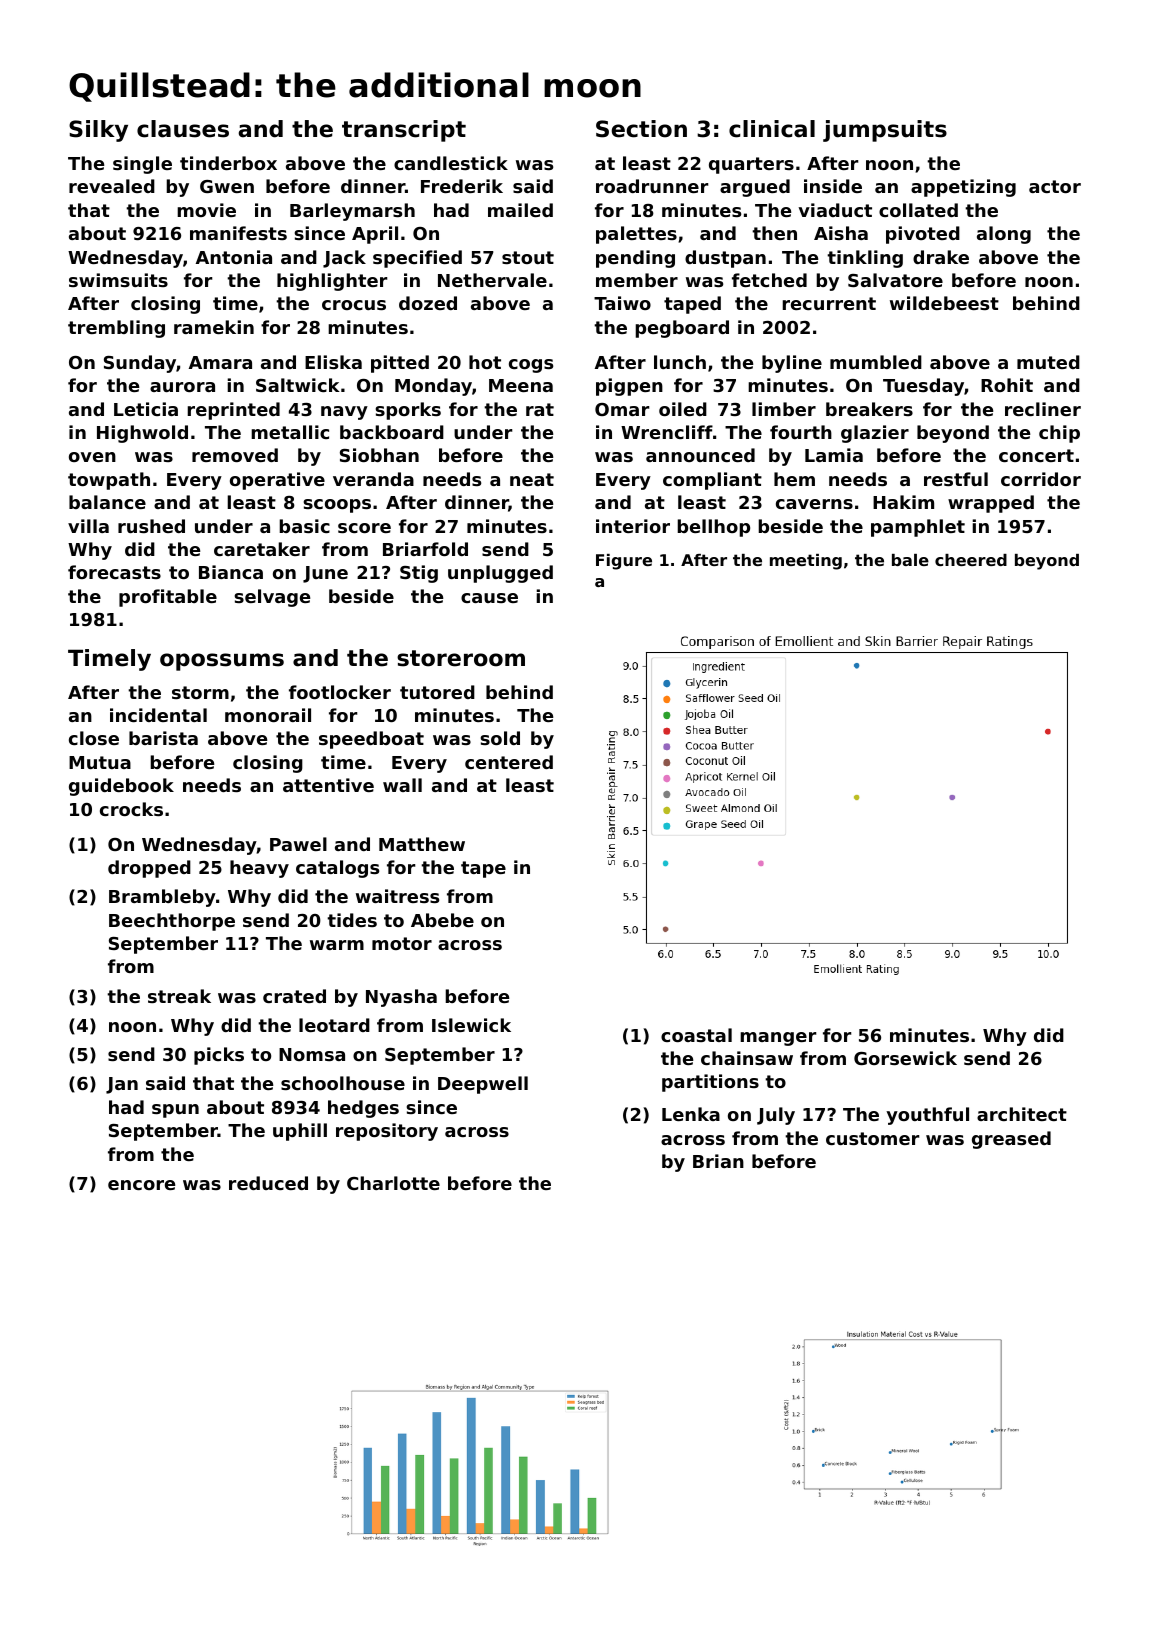  I want to click on Silky, so click(98, 131).
